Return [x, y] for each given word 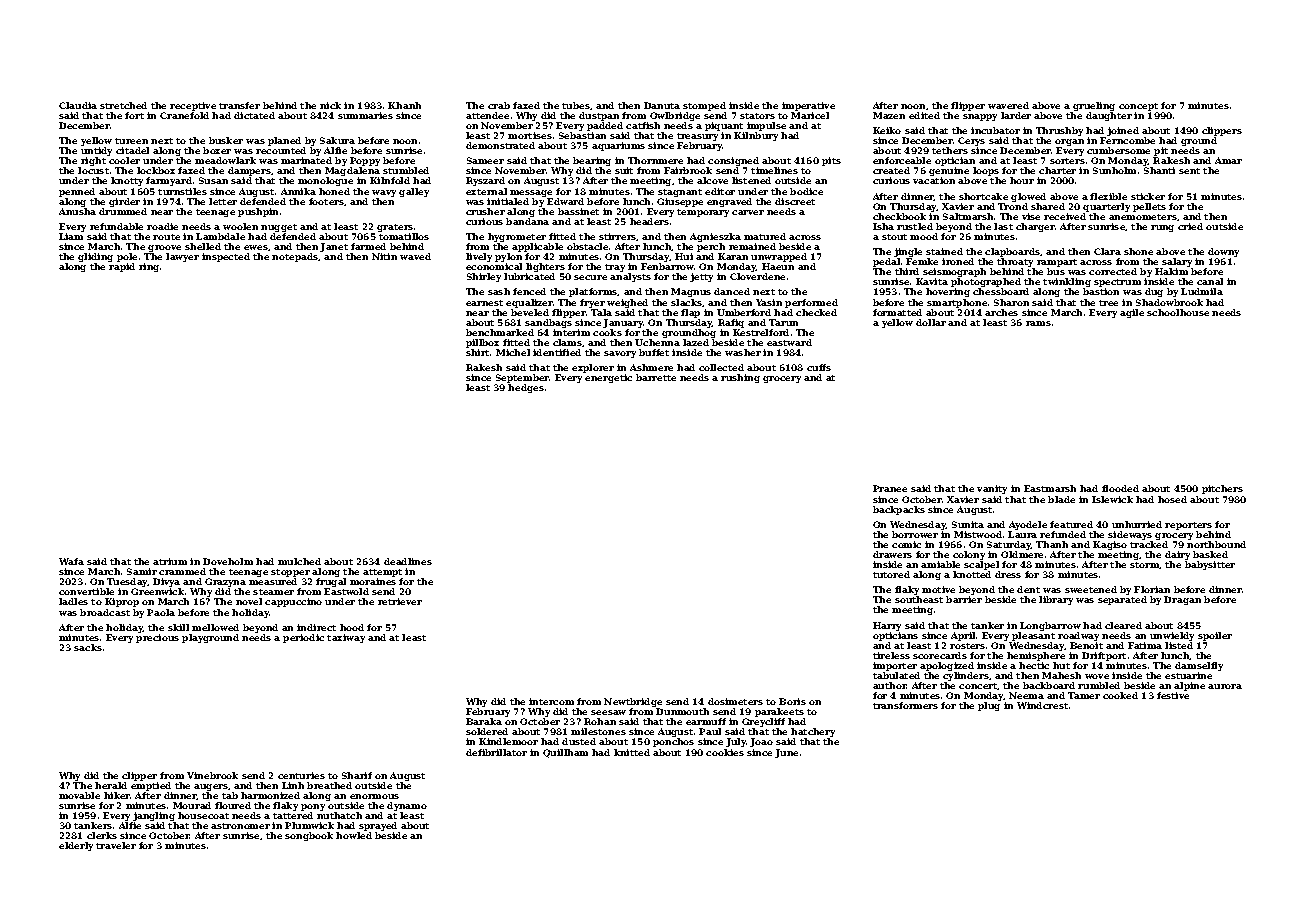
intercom [551, 701]
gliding [95, 257]
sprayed [378, 826]
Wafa [71, 561]
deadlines [408, 561]
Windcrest [1042, 705]
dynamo [407, 806]
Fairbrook [688, 170]
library [1056, 600]
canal [1210, 281]
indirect [316, 627]
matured [765, 236]
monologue [325, 182]
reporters [1188, 526]
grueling [1094, 106]
